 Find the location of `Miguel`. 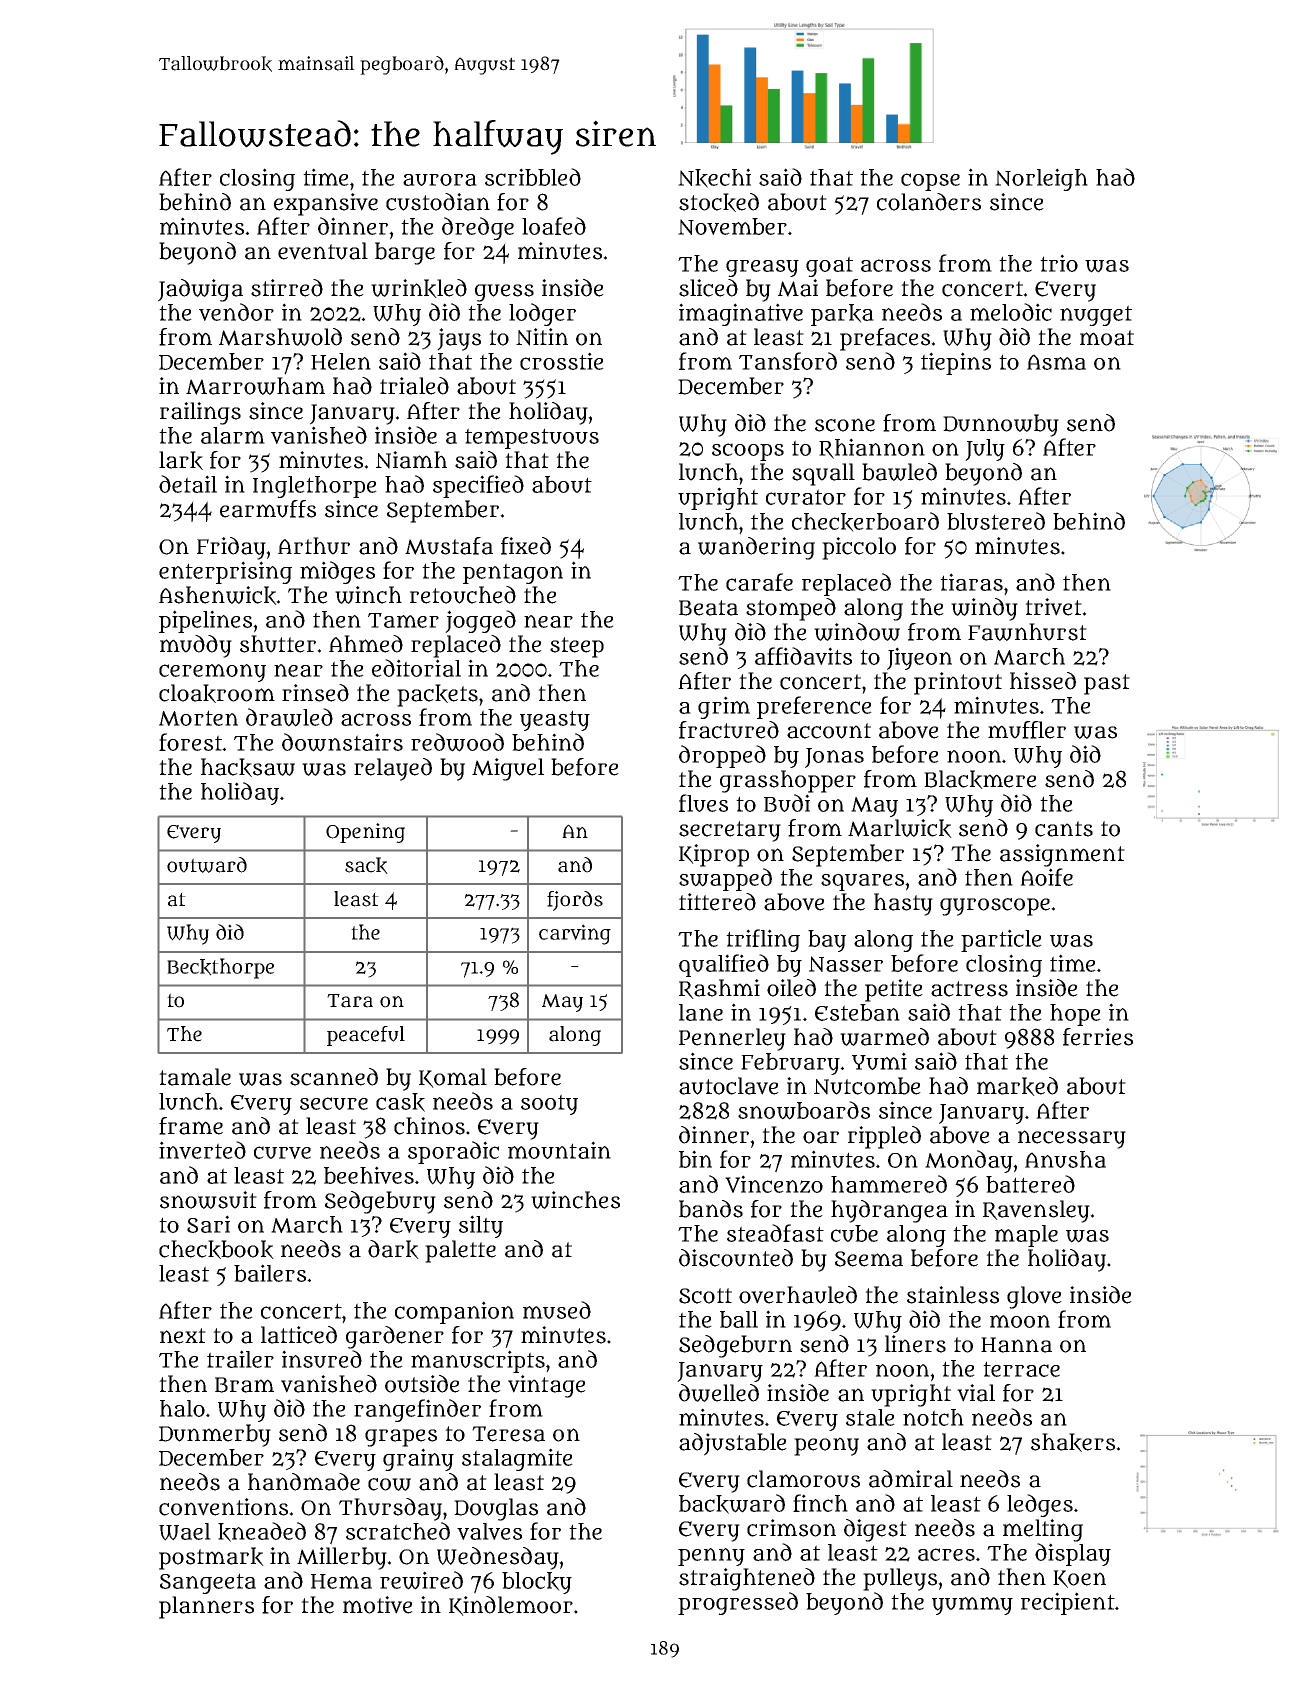

Miguel is located at coordinates (508, 769).
